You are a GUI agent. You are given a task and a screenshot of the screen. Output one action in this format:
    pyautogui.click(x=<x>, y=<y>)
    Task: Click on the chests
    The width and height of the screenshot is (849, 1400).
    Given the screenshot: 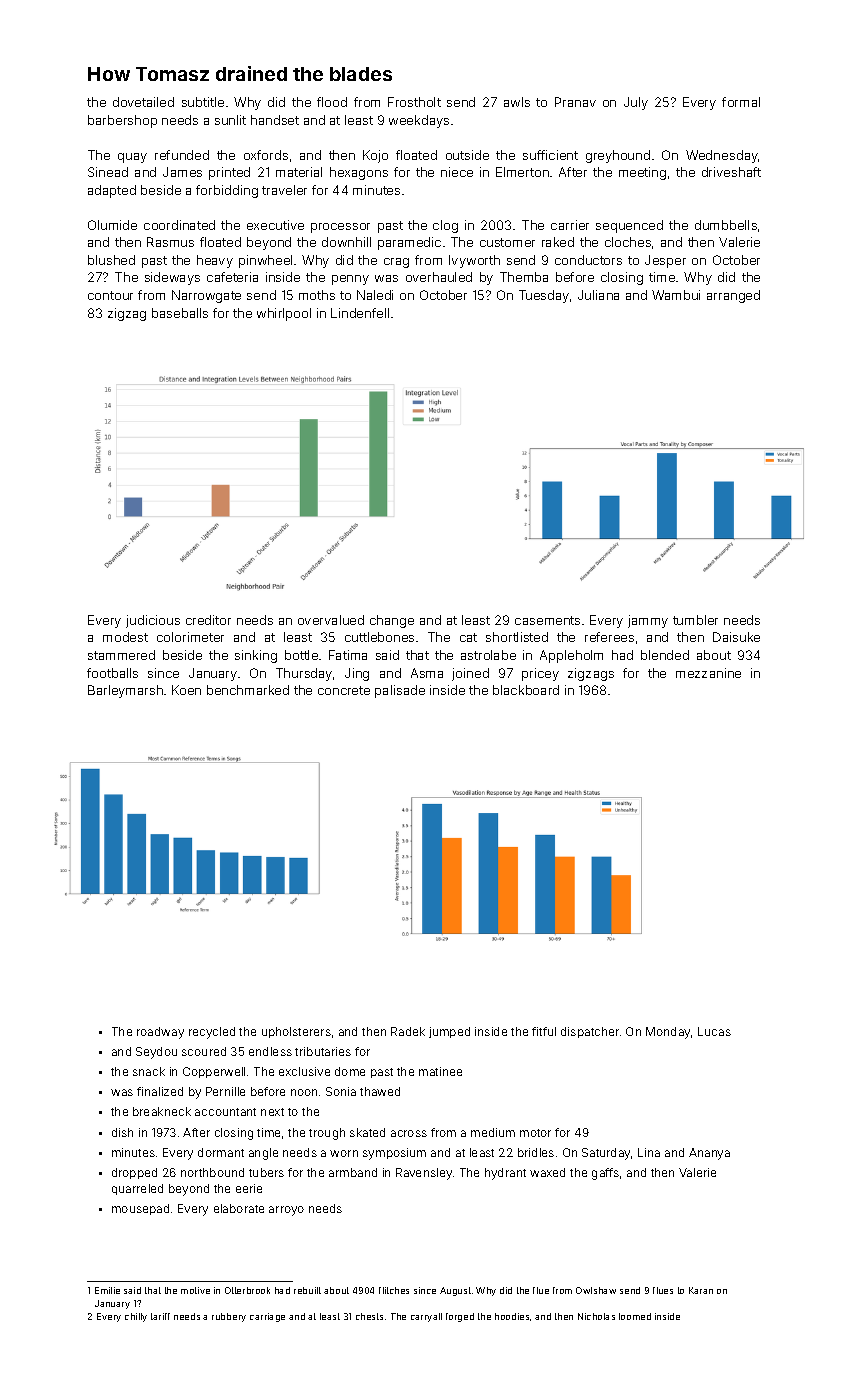 What is the action you would take?
    pyautogui.click(x=369, y=1316)
